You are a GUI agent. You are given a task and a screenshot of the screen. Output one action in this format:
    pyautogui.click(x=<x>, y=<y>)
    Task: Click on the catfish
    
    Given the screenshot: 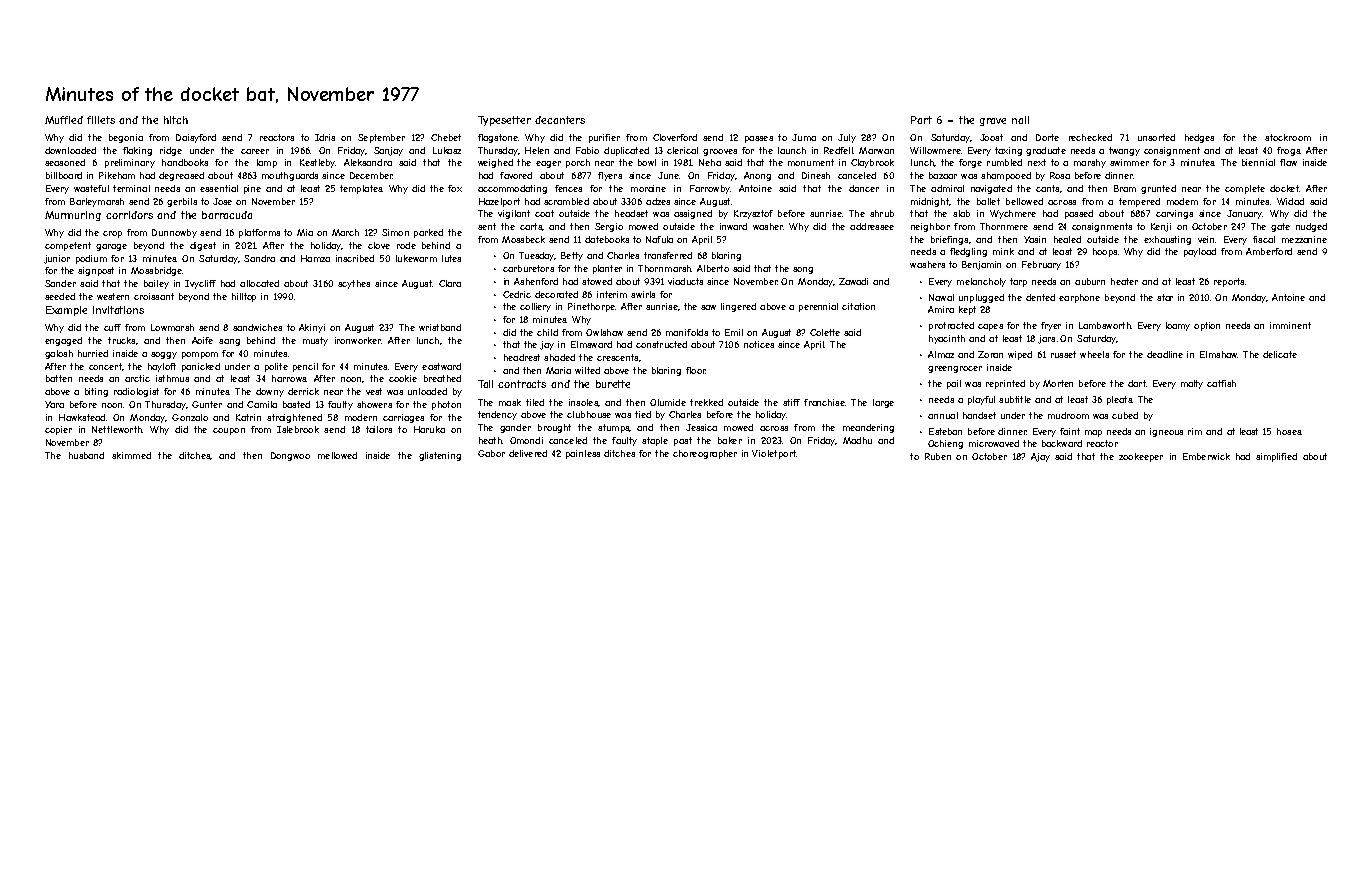 What is the action you would take?
    pyautogui.click(x=1221, y=383)
